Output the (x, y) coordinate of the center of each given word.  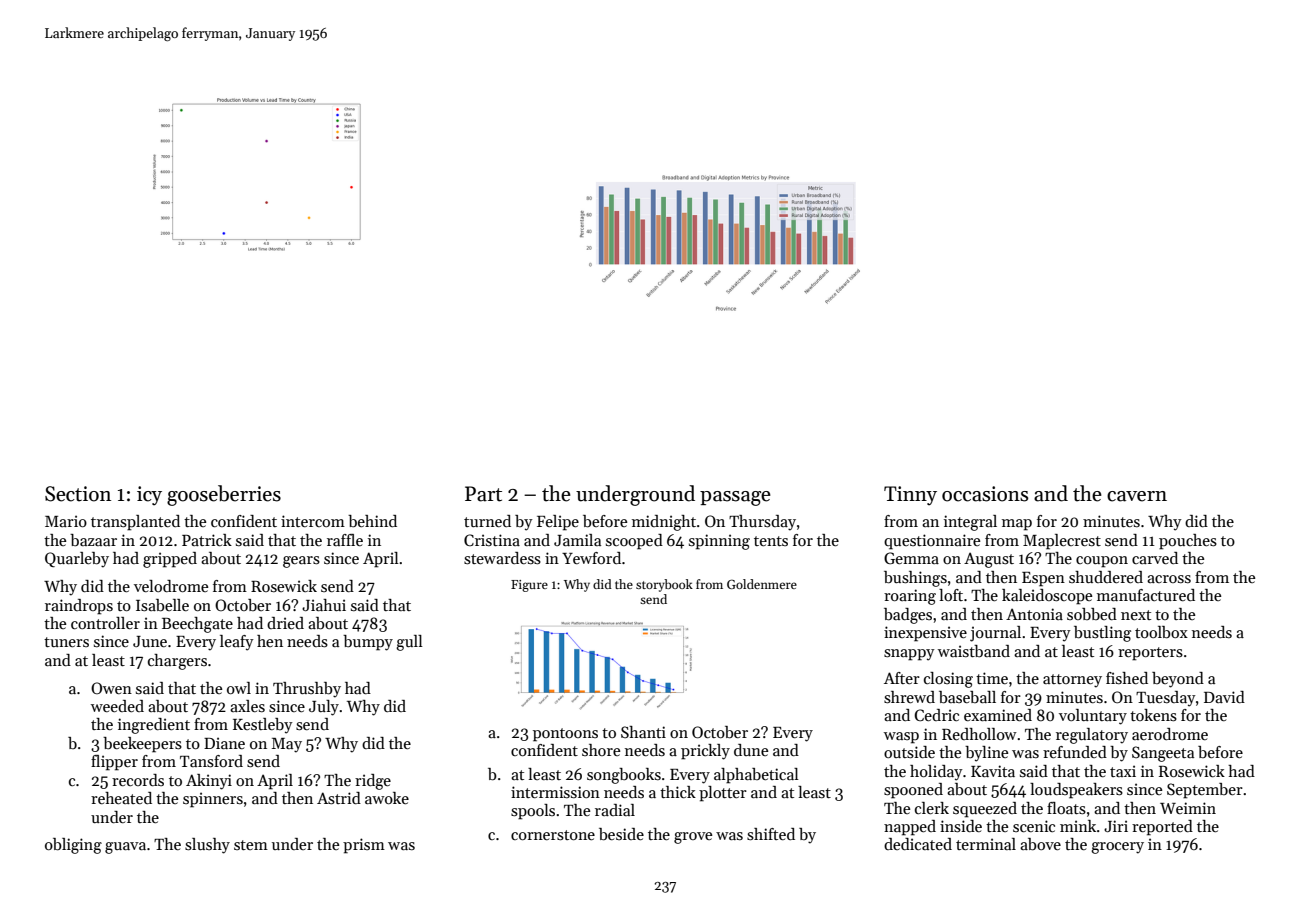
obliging (73, 846)
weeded (117, 706)
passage (735, 498)
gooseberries (224, 495)
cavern (1137, 496)
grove (693, 838)
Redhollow (979, 734)
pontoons (565, 735)
